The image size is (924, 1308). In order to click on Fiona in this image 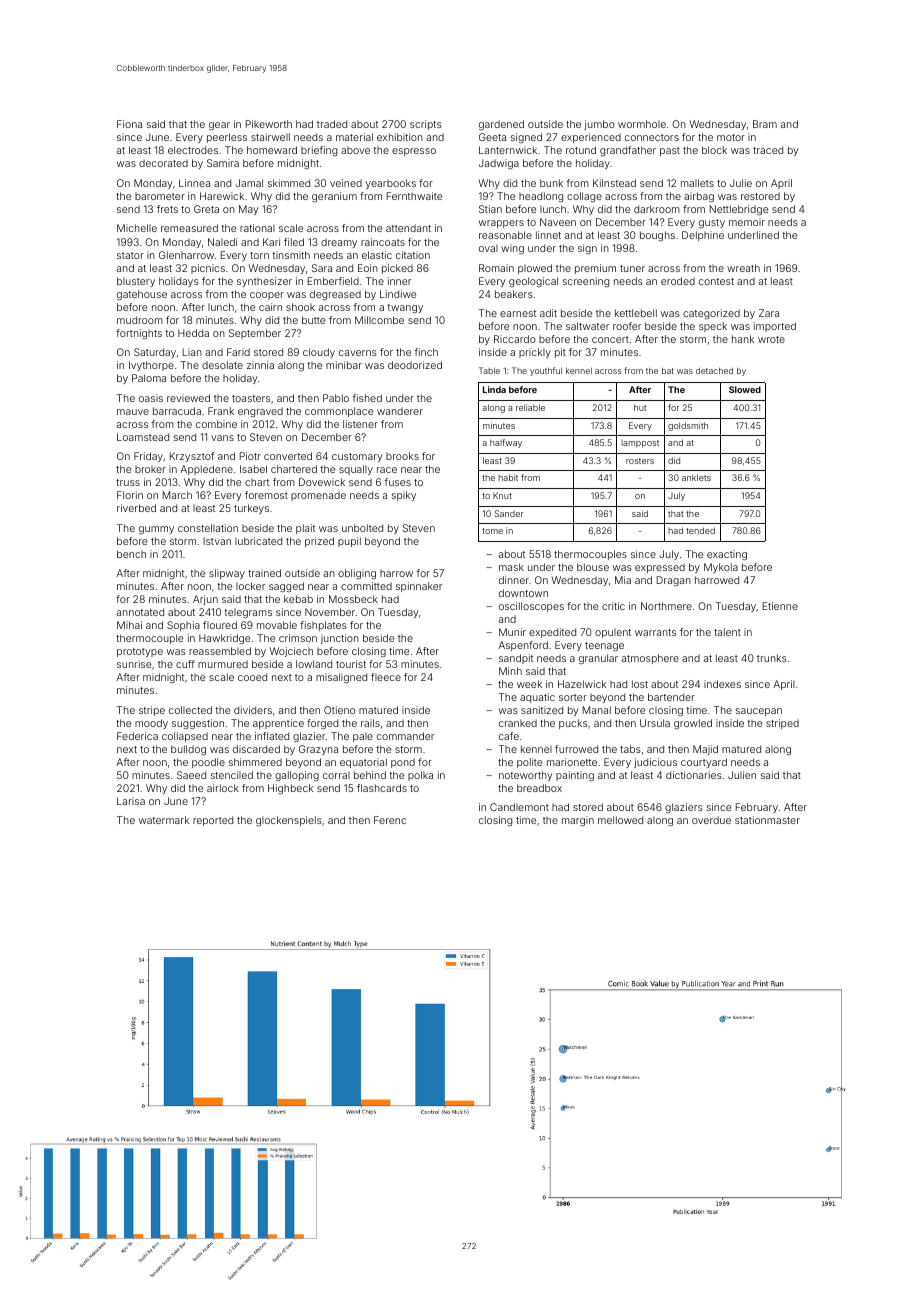, I will do `click(129, 124)`.
